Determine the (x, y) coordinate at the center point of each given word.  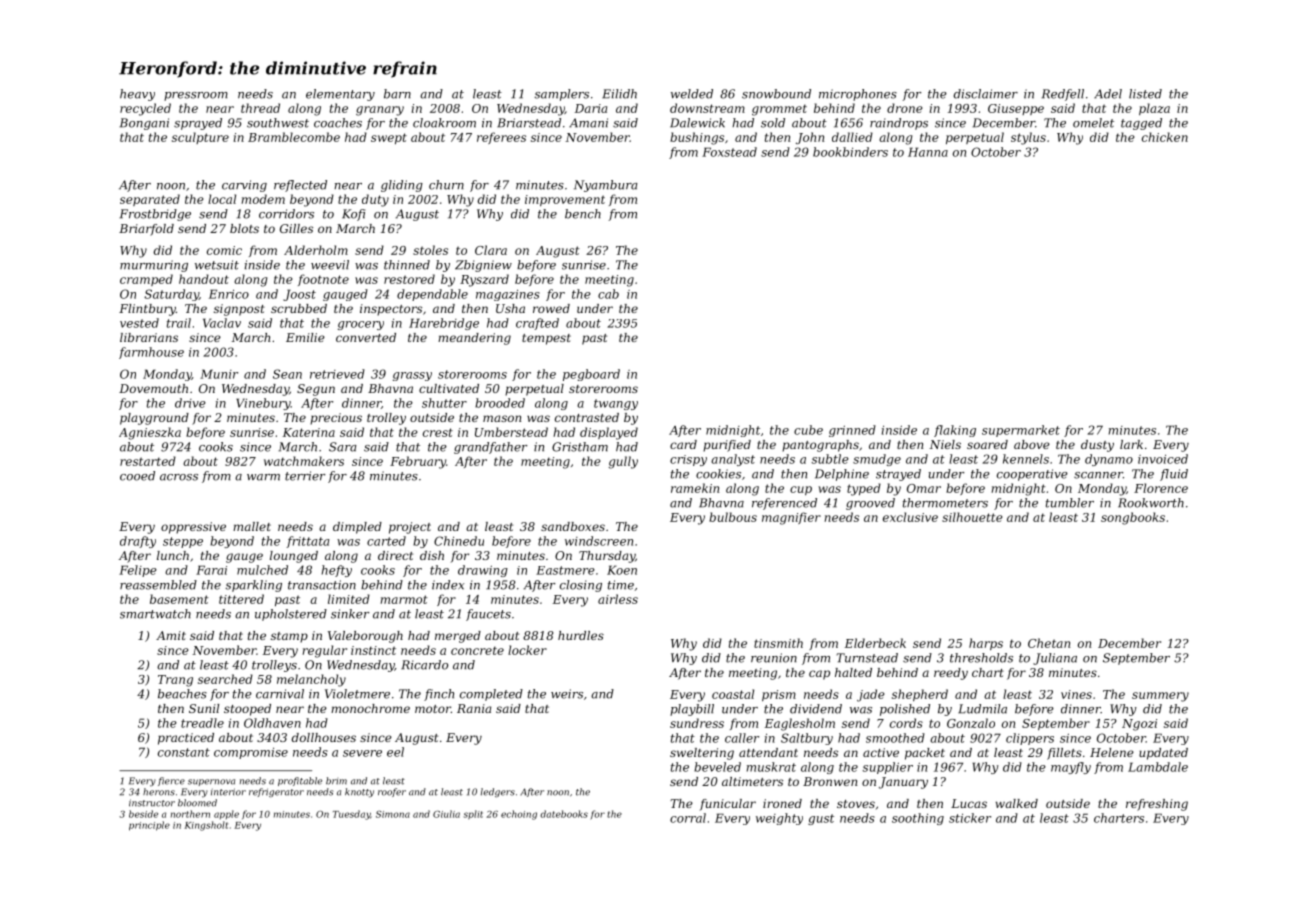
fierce (171, 781)
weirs (567, 694)
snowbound (776, 94)
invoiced (1163, 459)
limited (349, 599)
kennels (1026, 459)
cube (808, 430)
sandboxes (573, 526)
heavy (137, 95)
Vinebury (263, 404)
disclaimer (986, 94)
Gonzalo (971, 723)
